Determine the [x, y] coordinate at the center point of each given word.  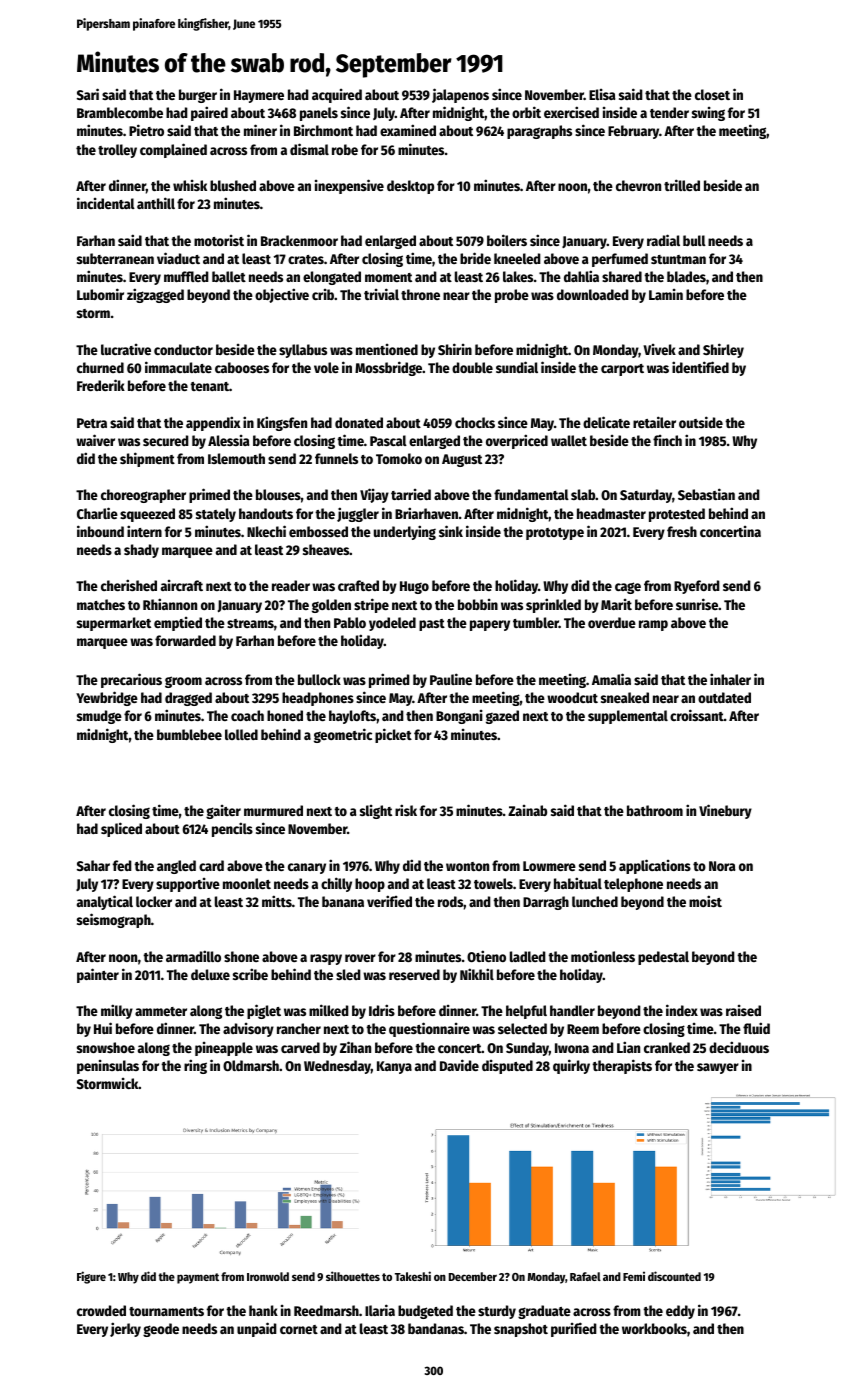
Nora [722, 866]
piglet [264, 1011]
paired [209, 113]
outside [701, 422]
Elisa [602, 94]
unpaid [257, 1329]
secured [166, 440]
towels [493, 883]
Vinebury [725, 811]
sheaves [326, 549]
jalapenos [460, 95]
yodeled [392, 624]
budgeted [425, 1312]
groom [183, 682]
